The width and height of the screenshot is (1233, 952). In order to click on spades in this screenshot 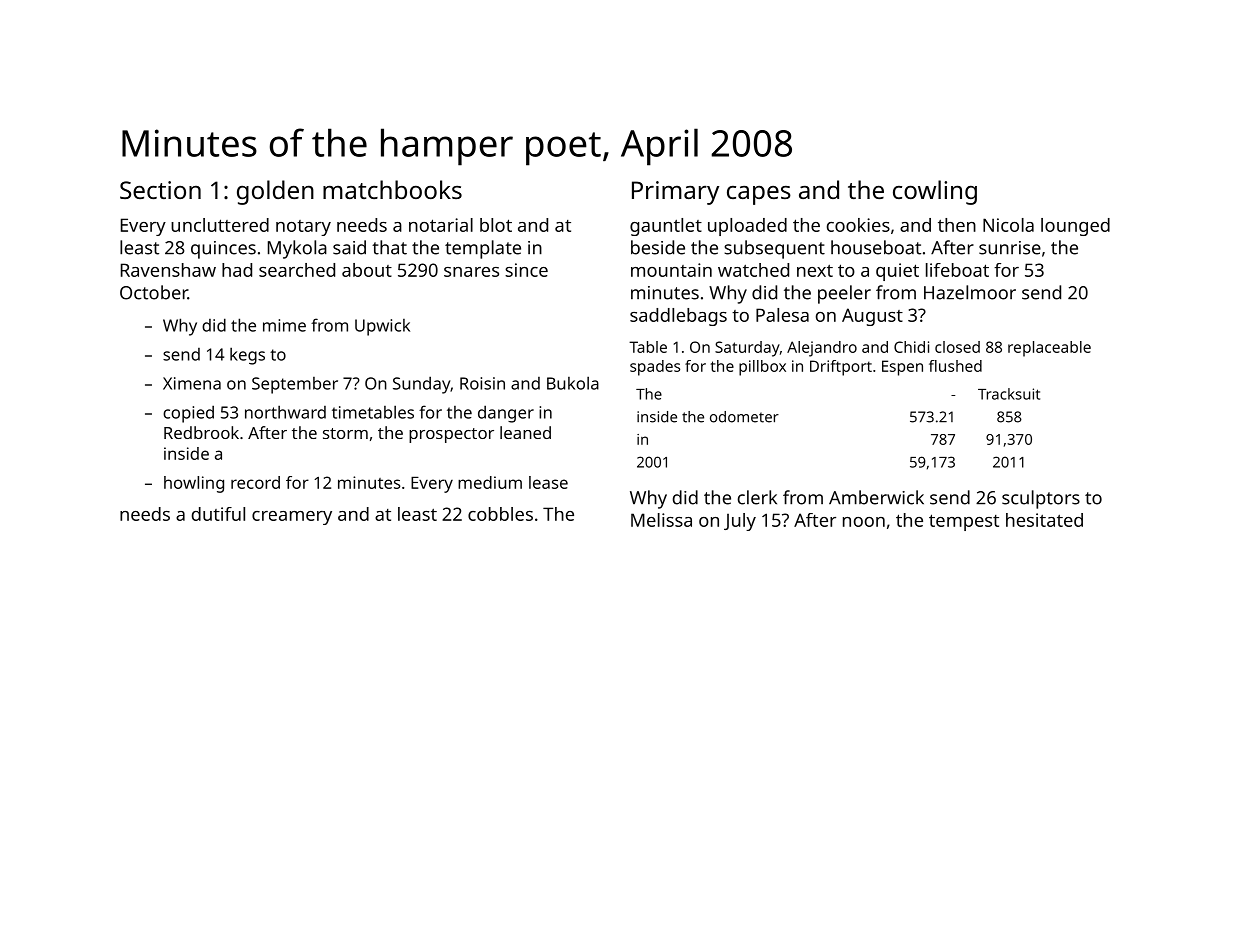, I will do `click(655, 368)`.
